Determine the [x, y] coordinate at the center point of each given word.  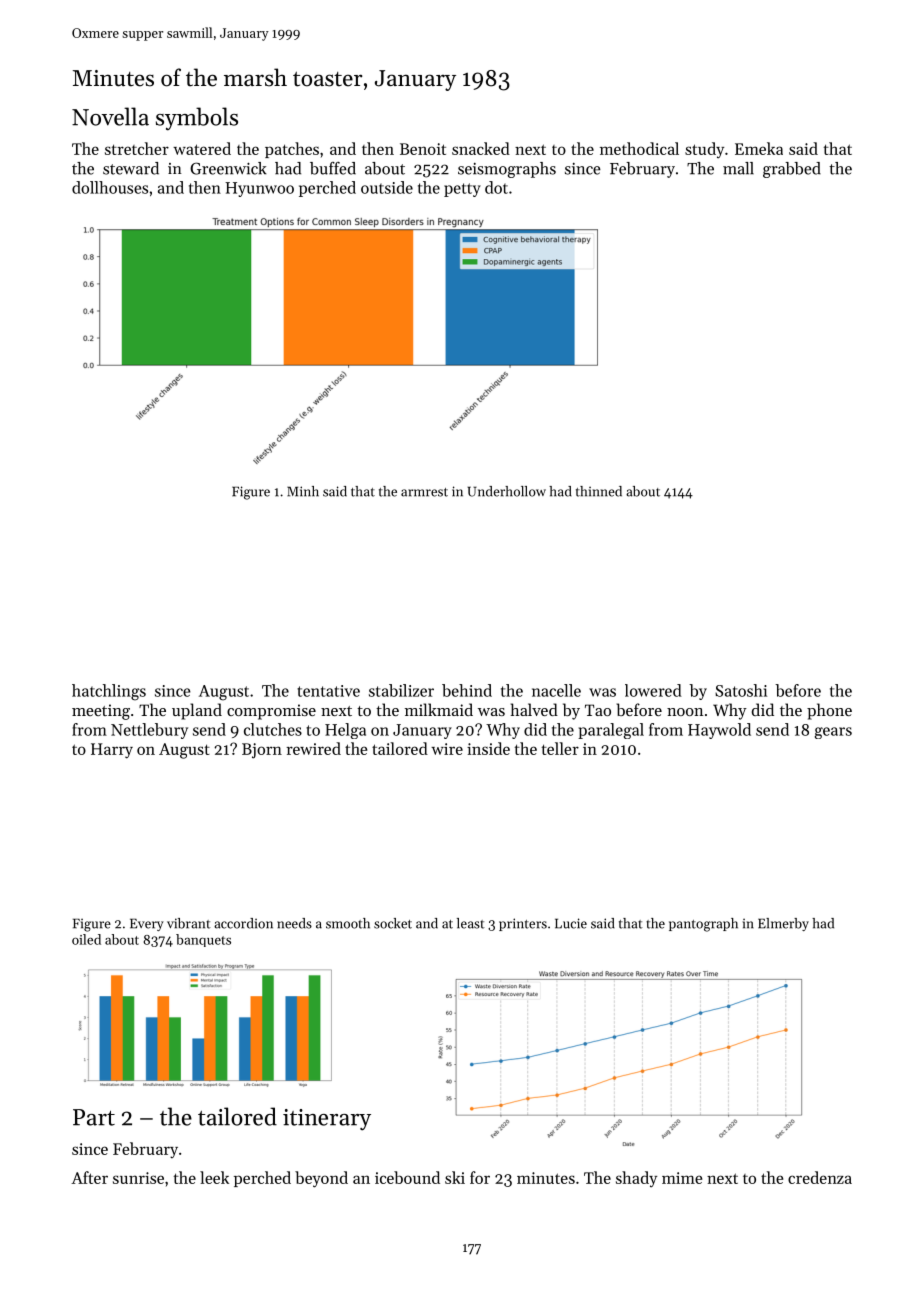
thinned [599, 491]
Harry [112, 751]
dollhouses [110, 187]
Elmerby [783, 924]
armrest [424, 492]
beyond [321, 1179]
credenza [820, 1177]
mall [738, 168]
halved [534, 709]
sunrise [138, 1178]
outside [387, 187]
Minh [303, 491]
